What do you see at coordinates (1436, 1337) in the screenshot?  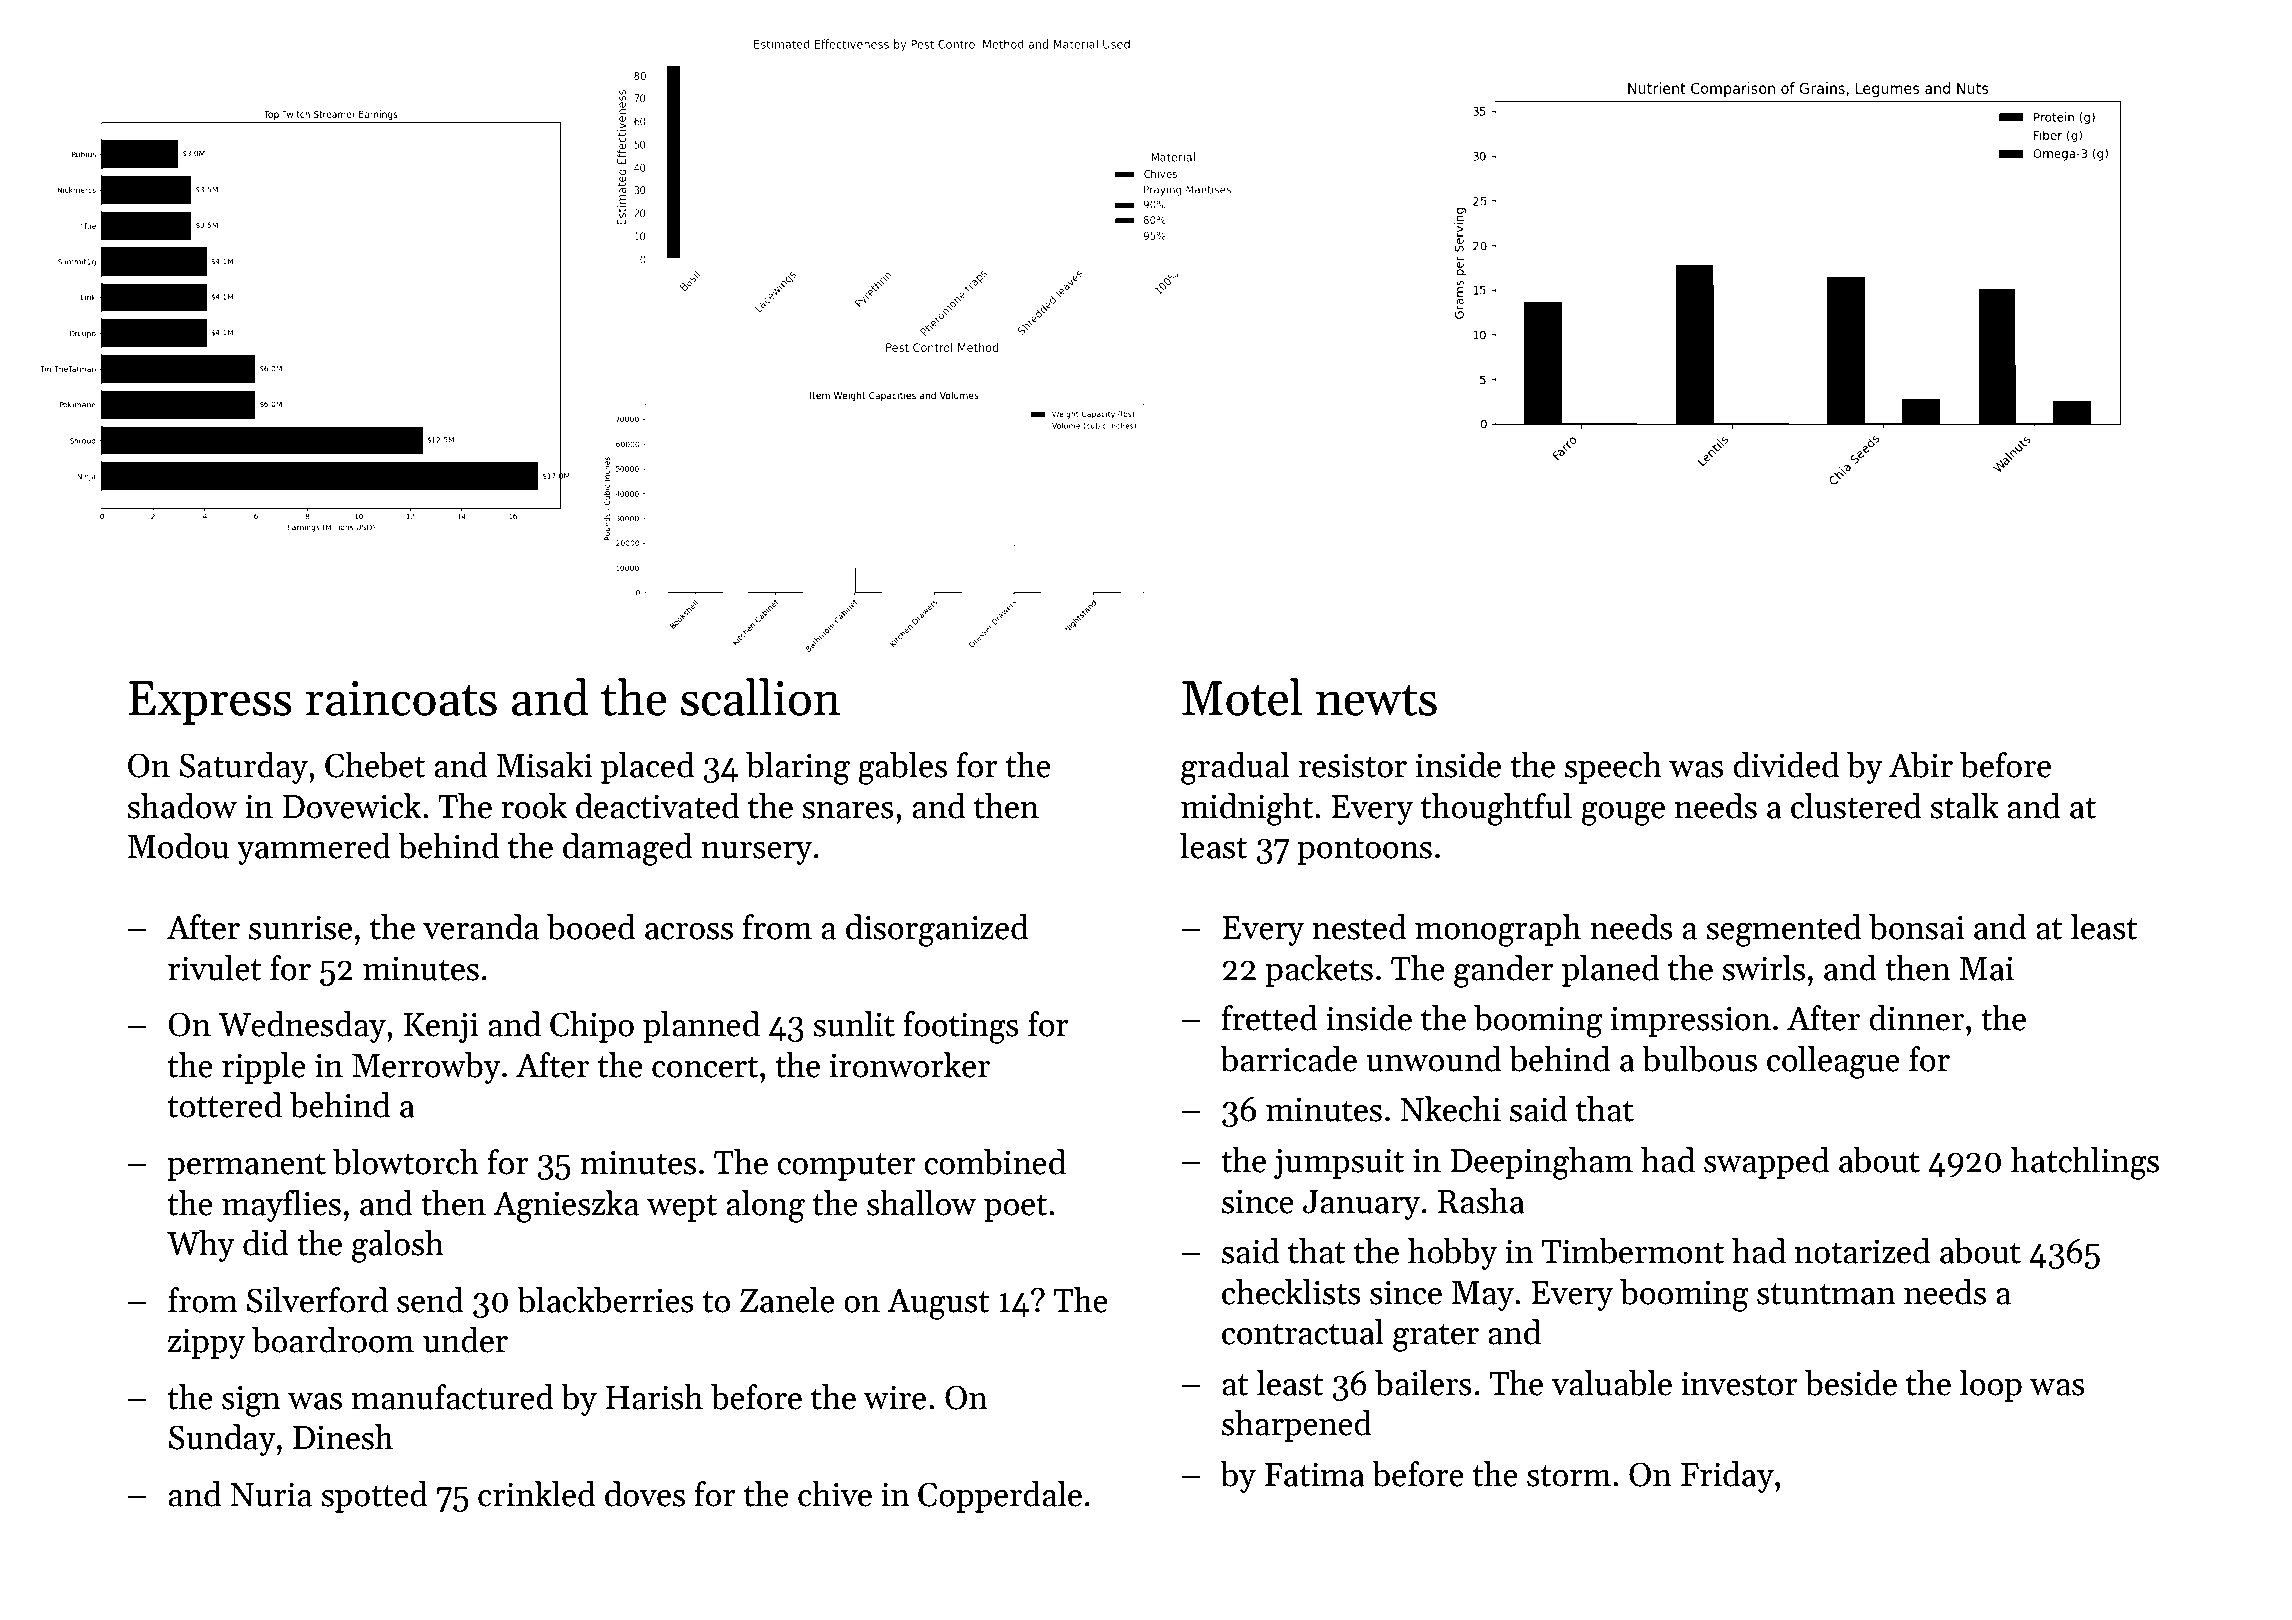 I see `grater` at bounding box center [1436, 1337].
